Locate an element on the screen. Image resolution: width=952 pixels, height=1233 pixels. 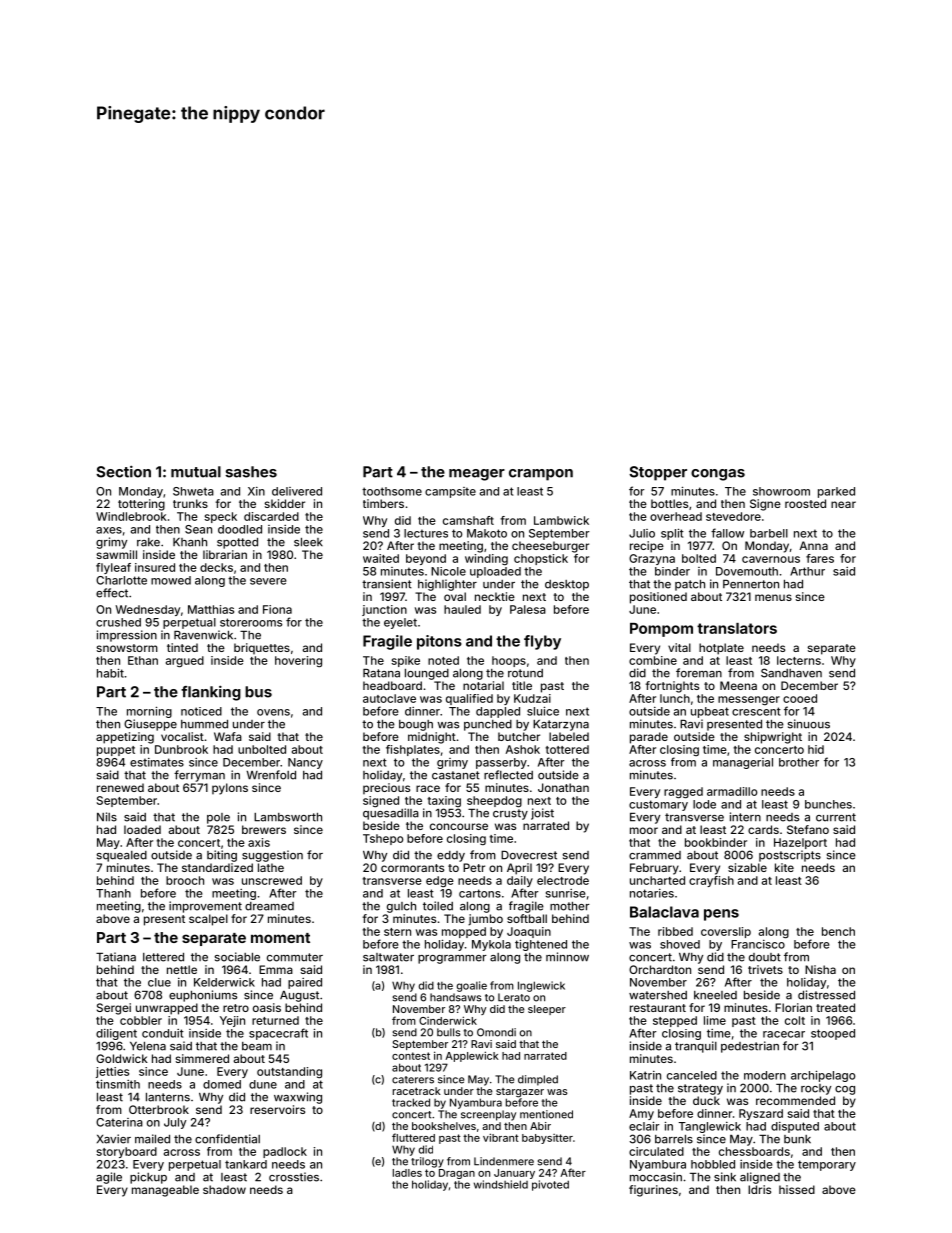
hotplate is located at coordinates (721, 649).
